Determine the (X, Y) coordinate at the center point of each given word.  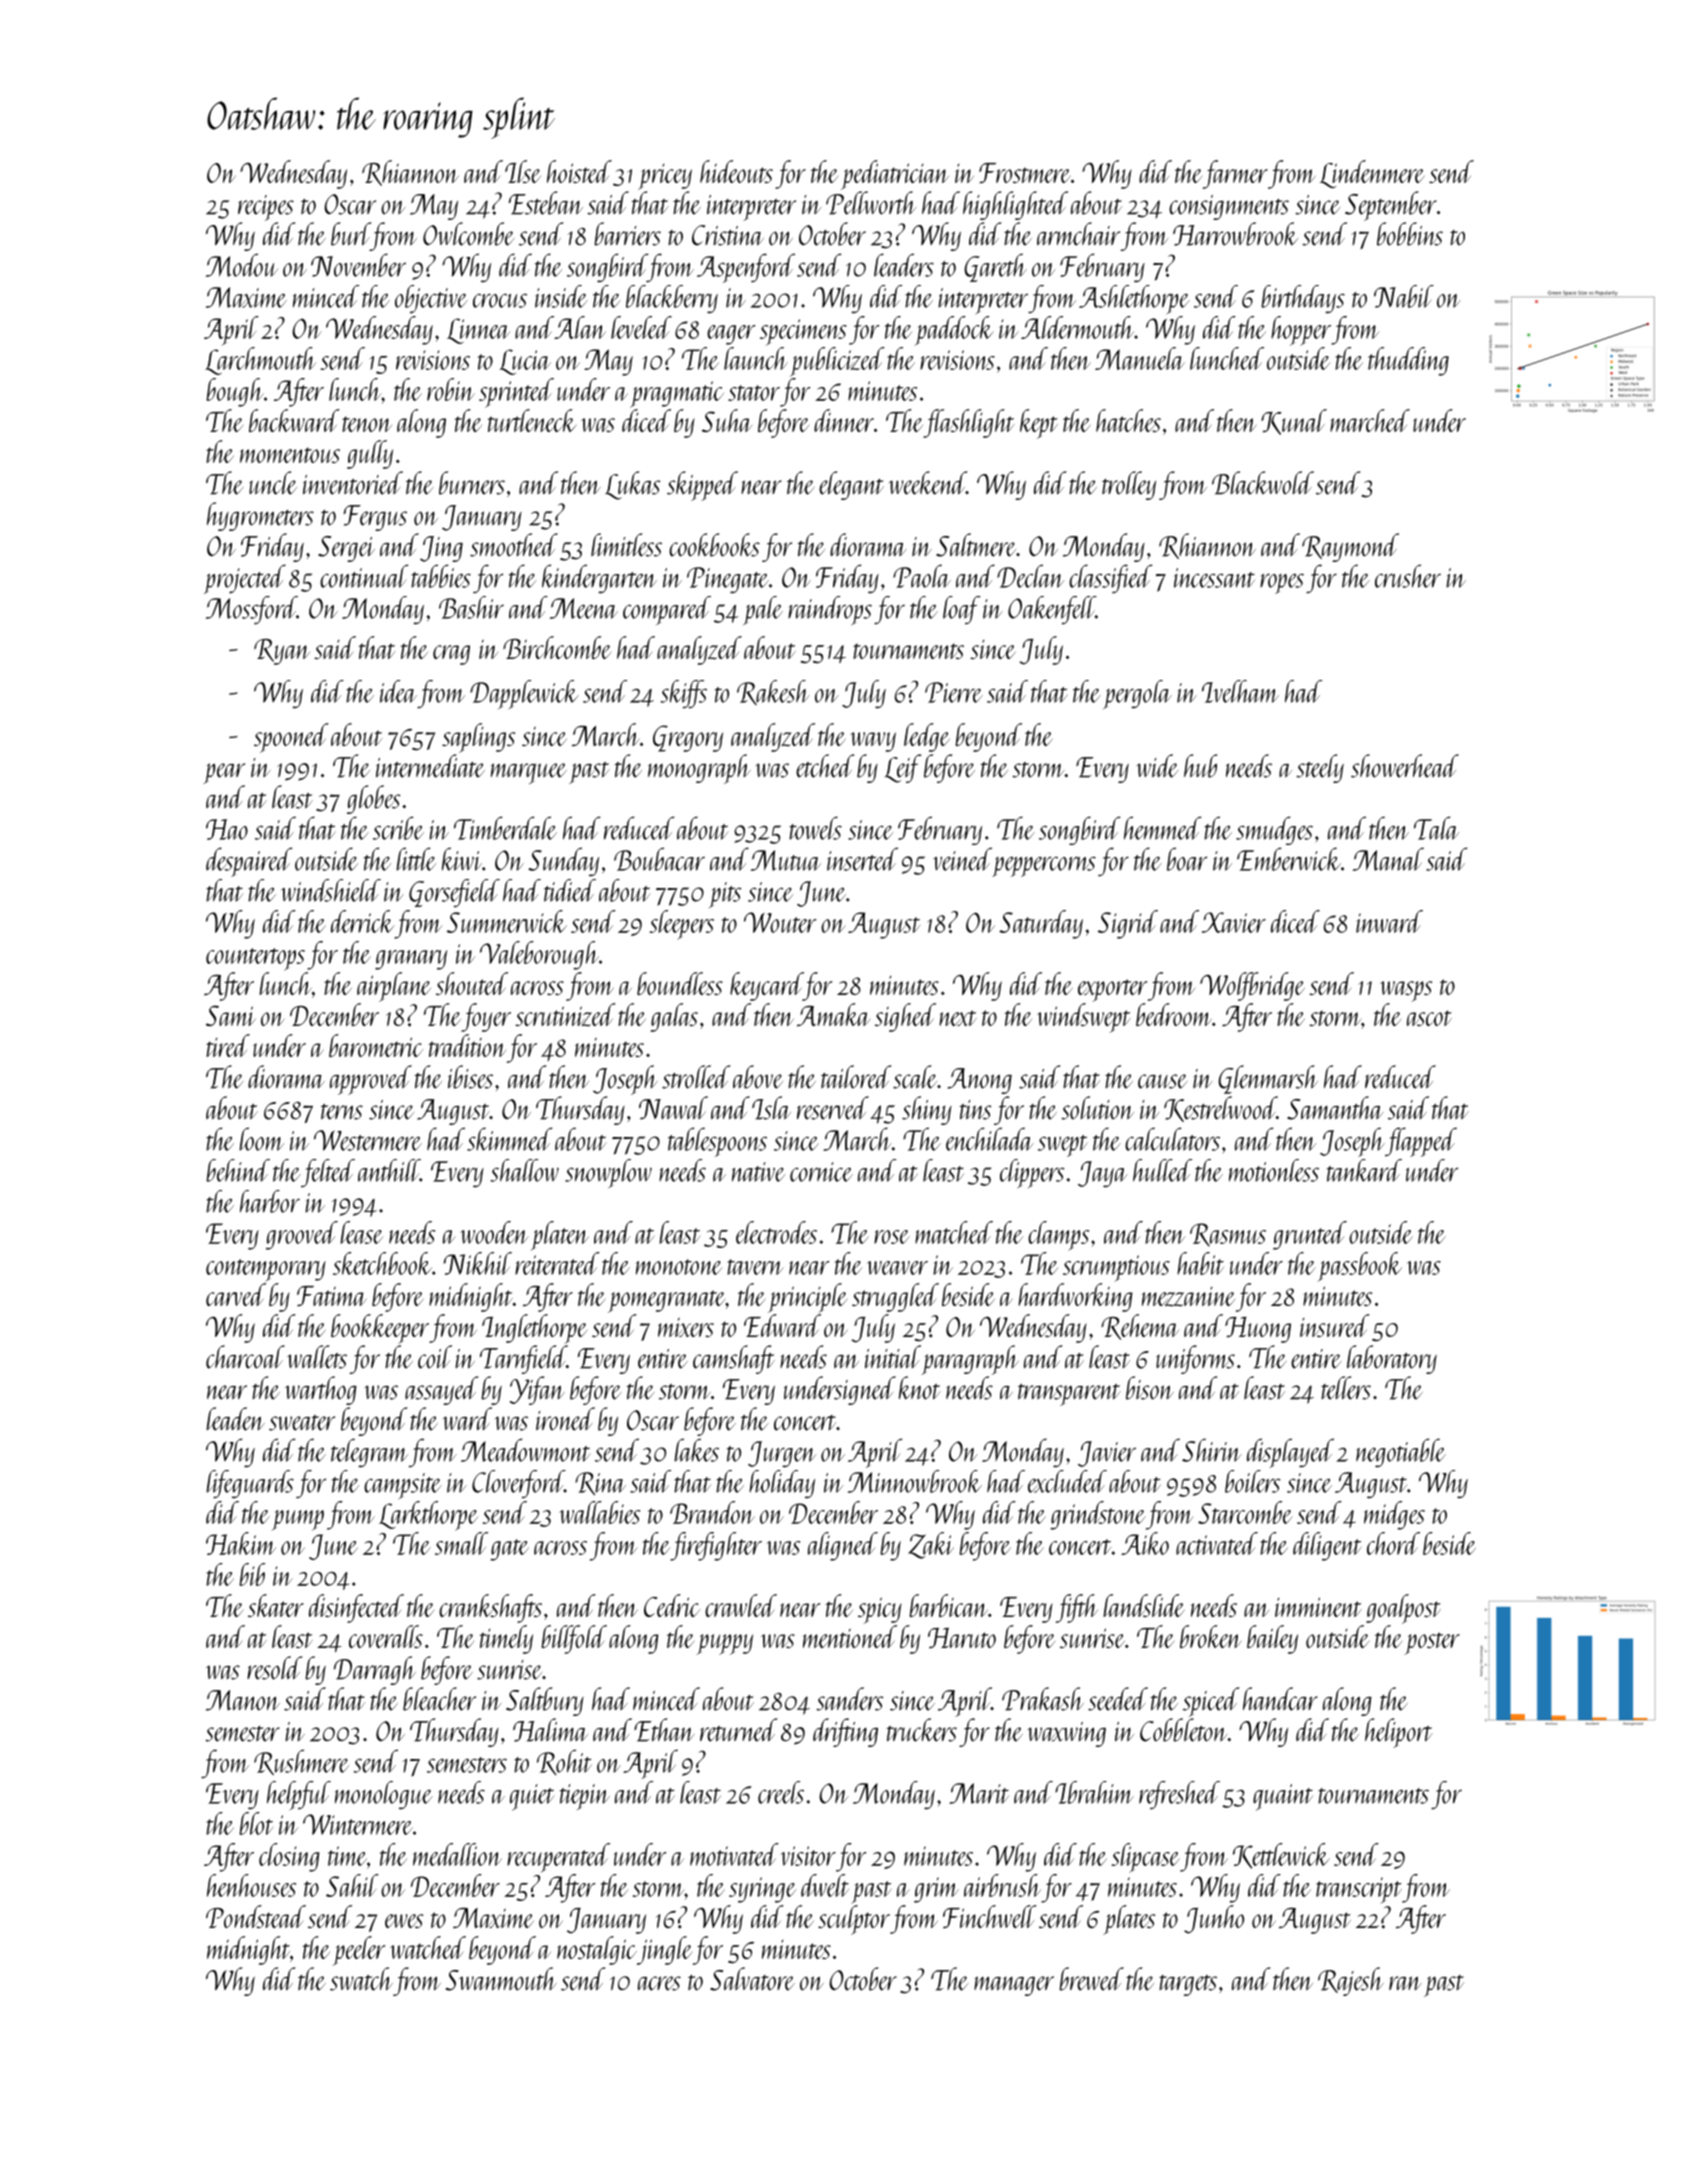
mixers (686, 1327)
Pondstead (256, 1916)
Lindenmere (1372, 174)
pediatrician (895, 175)
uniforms (1195, 1359)
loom (261, 1139)
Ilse (523, 171)
